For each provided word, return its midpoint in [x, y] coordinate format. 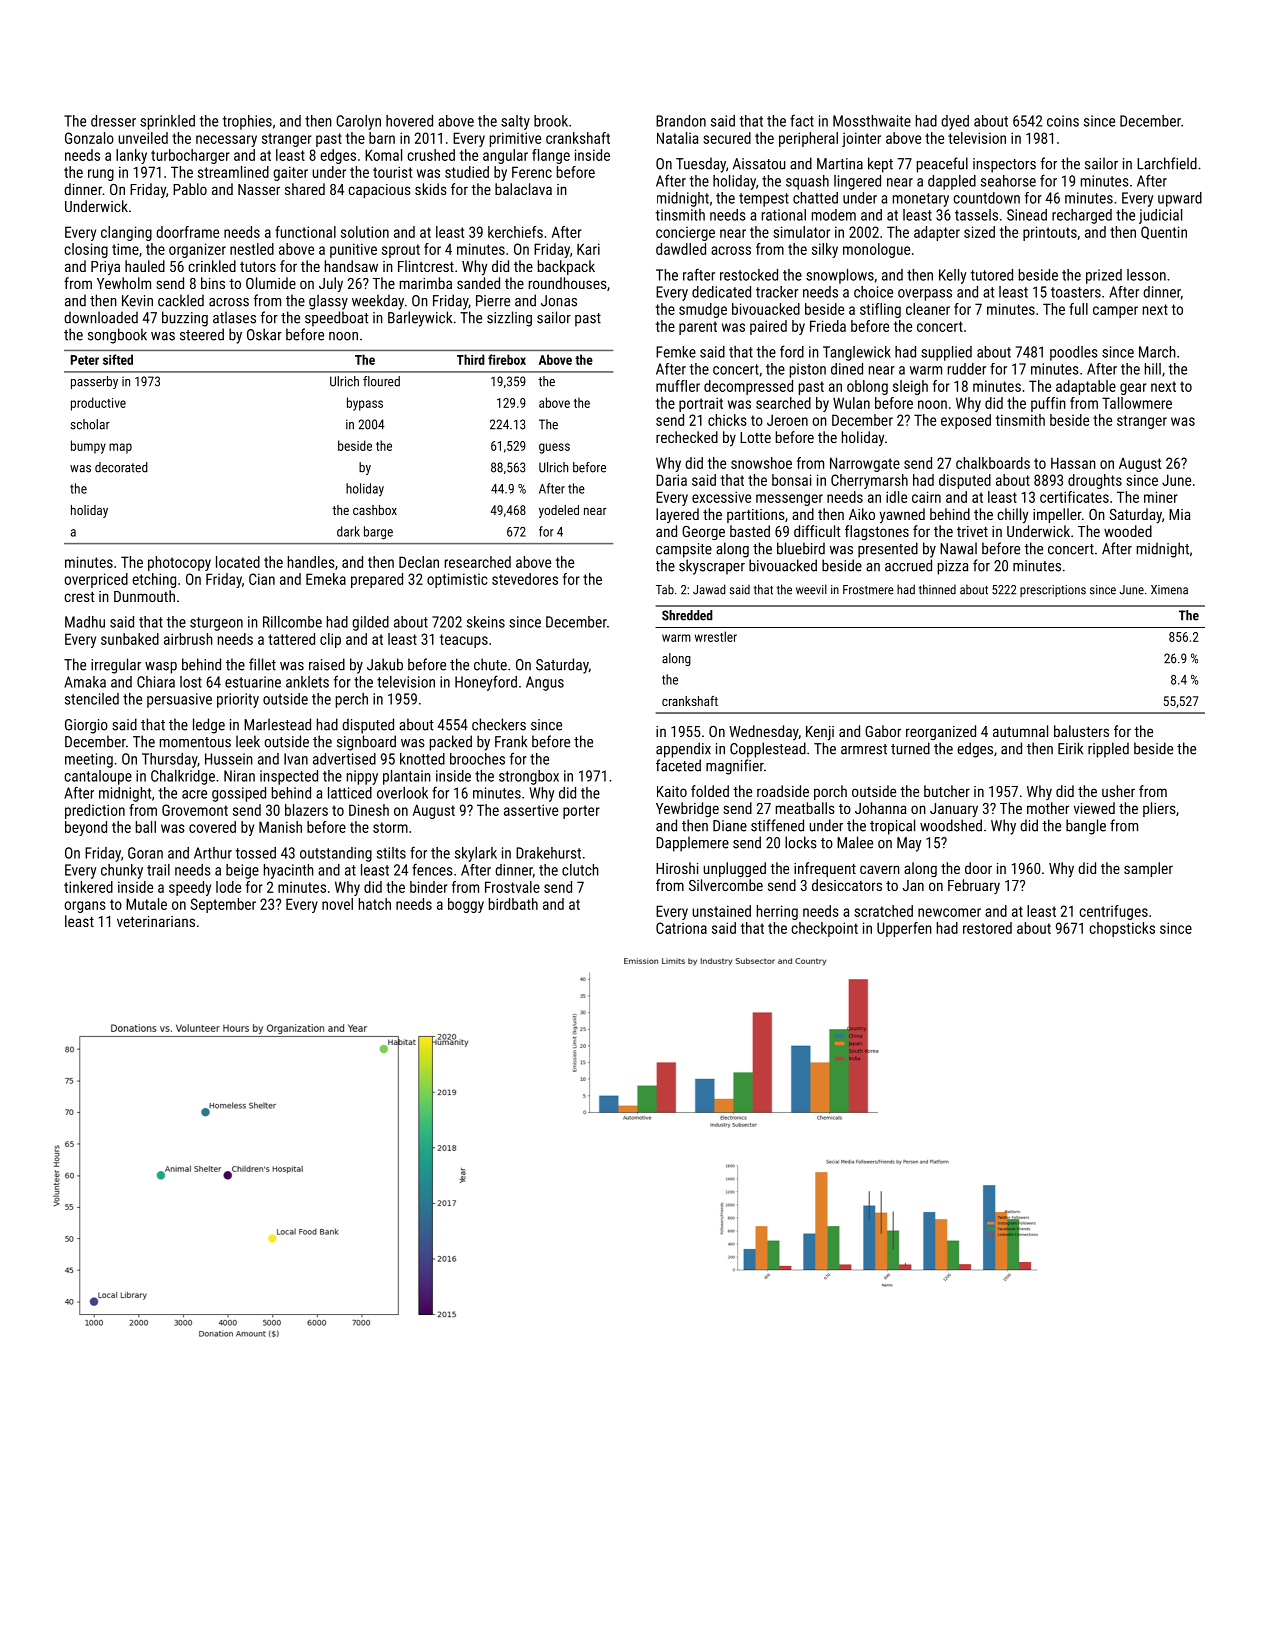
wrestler [716, 636]
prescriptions [1053, 591]
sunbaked [130, 639]
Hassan [1073, 463]
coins [1063, 121]
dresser [113, 121]
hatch [375, 904]
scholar [90, 424]
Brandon [681, 121]
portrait [701, 404]
